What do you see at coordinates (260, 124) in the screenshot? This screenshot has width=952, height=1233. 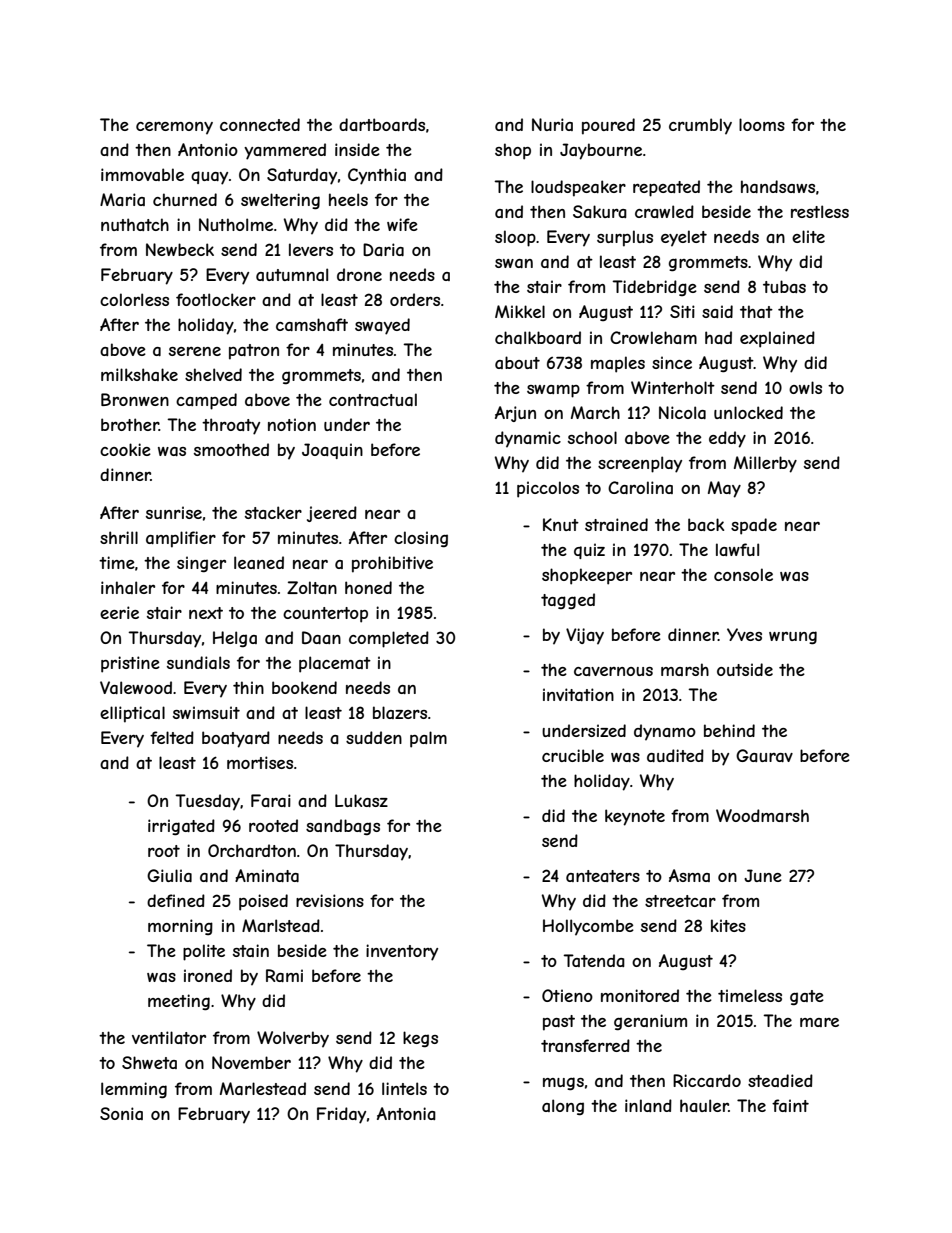 I see `connected` at bounding box center [260, 124].
